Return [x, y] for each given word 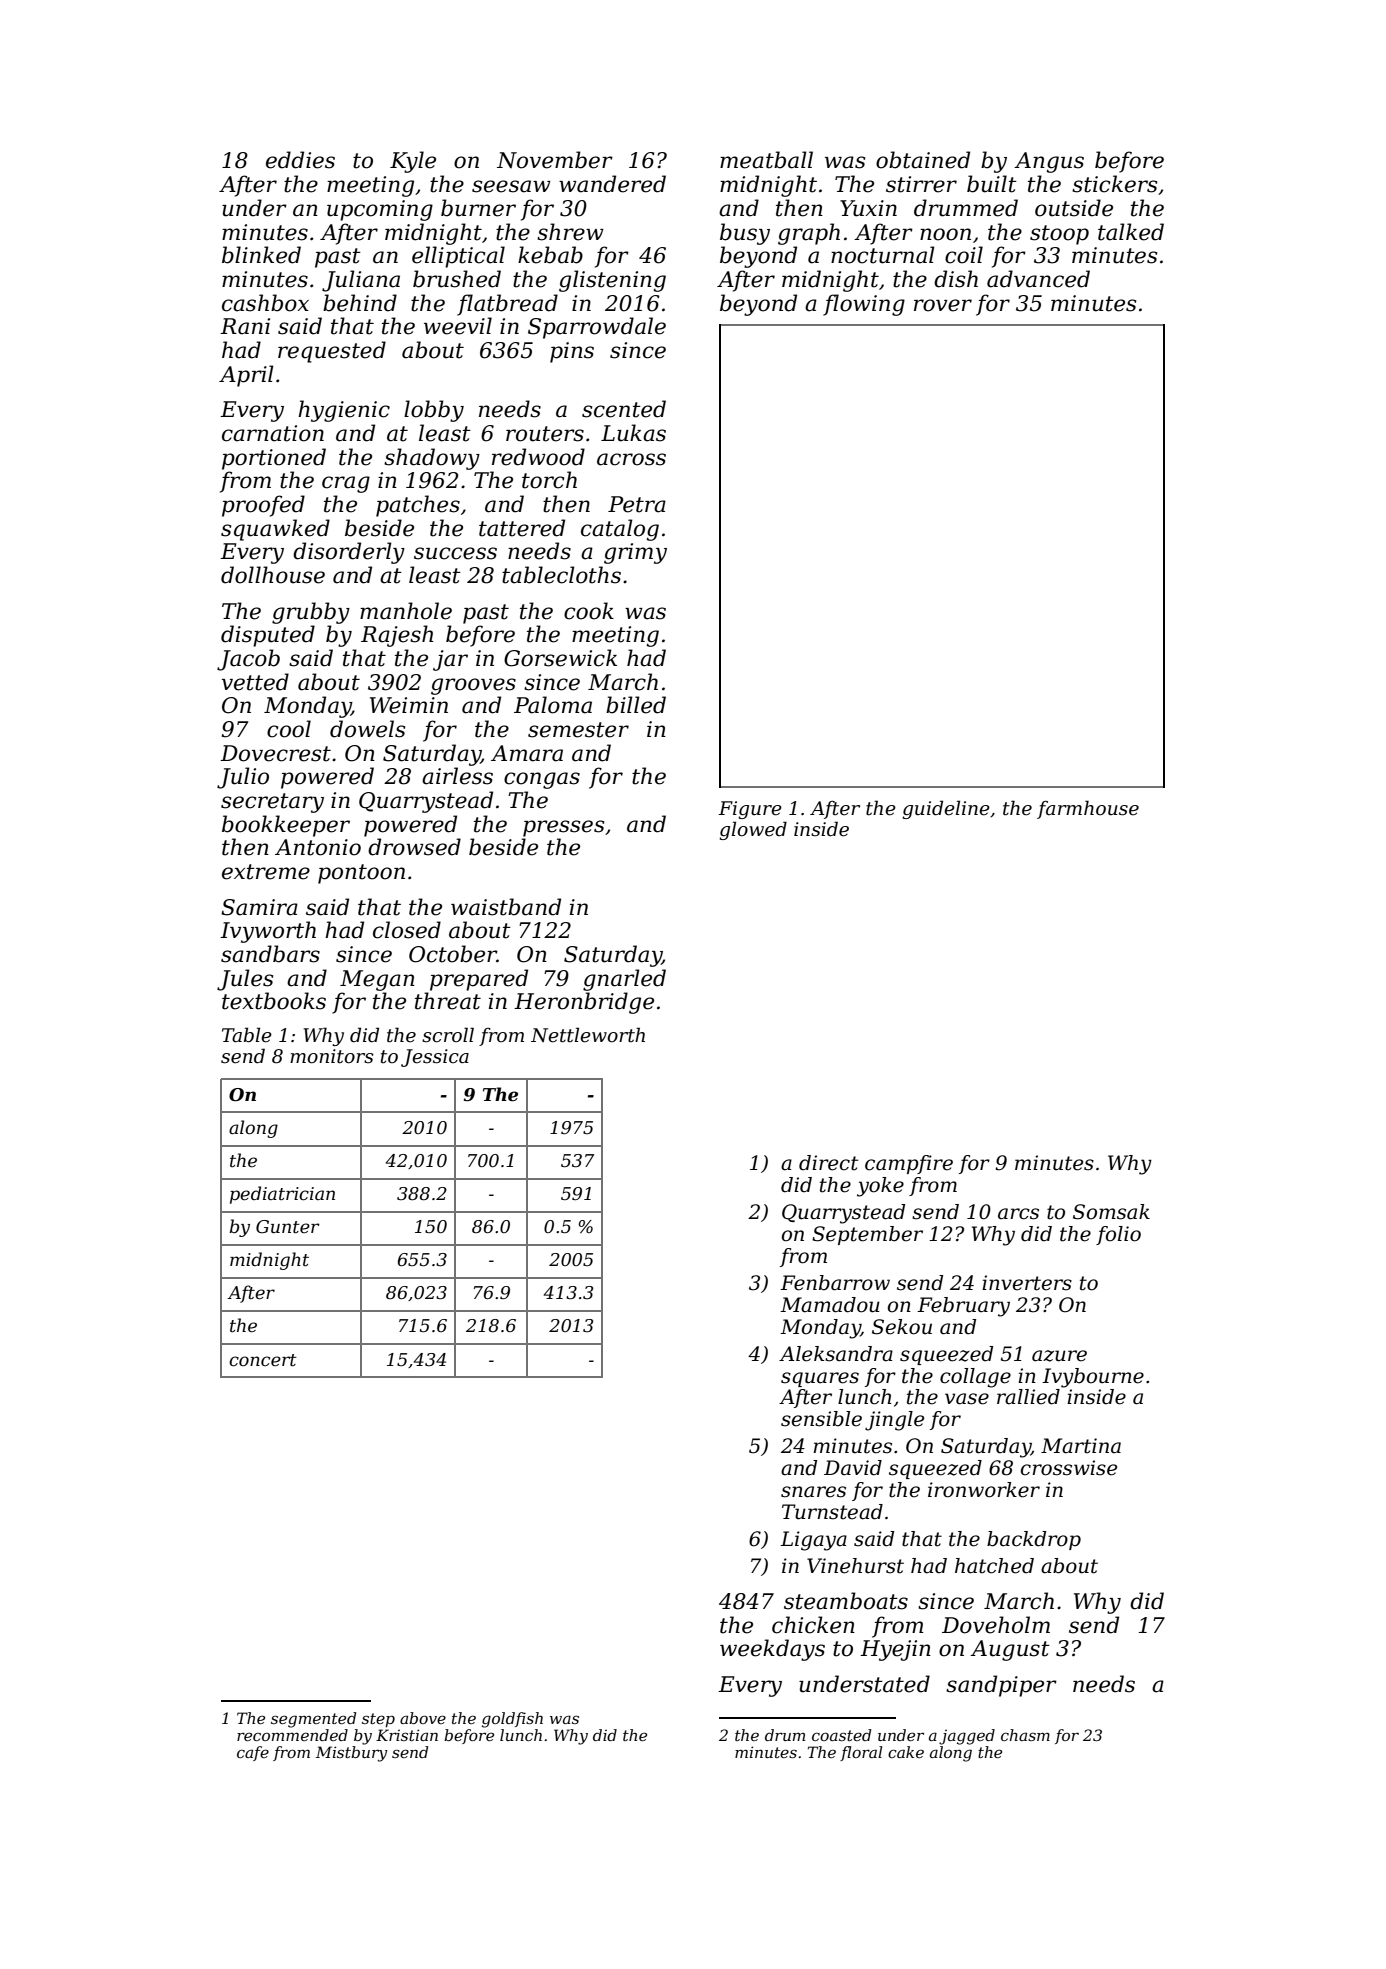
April [246, 376]
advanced [1038, 279]
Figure [750, 810]
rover [943, 305]
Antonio [318, 847]
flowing [864, 305]
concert [263, 1360]
